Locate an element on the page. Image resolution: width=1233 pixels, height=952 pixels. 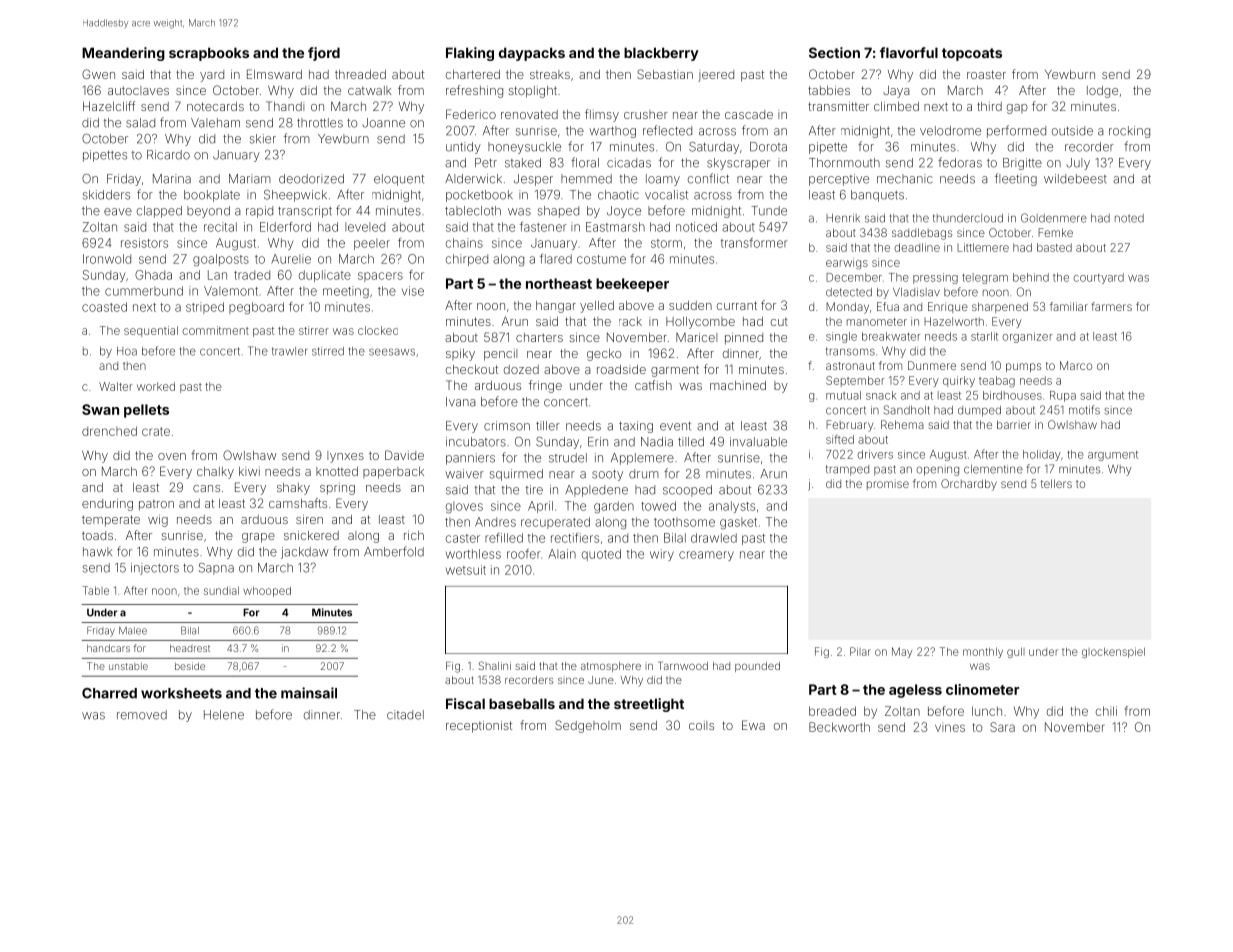
spring is located at coordinates (337, 489).
